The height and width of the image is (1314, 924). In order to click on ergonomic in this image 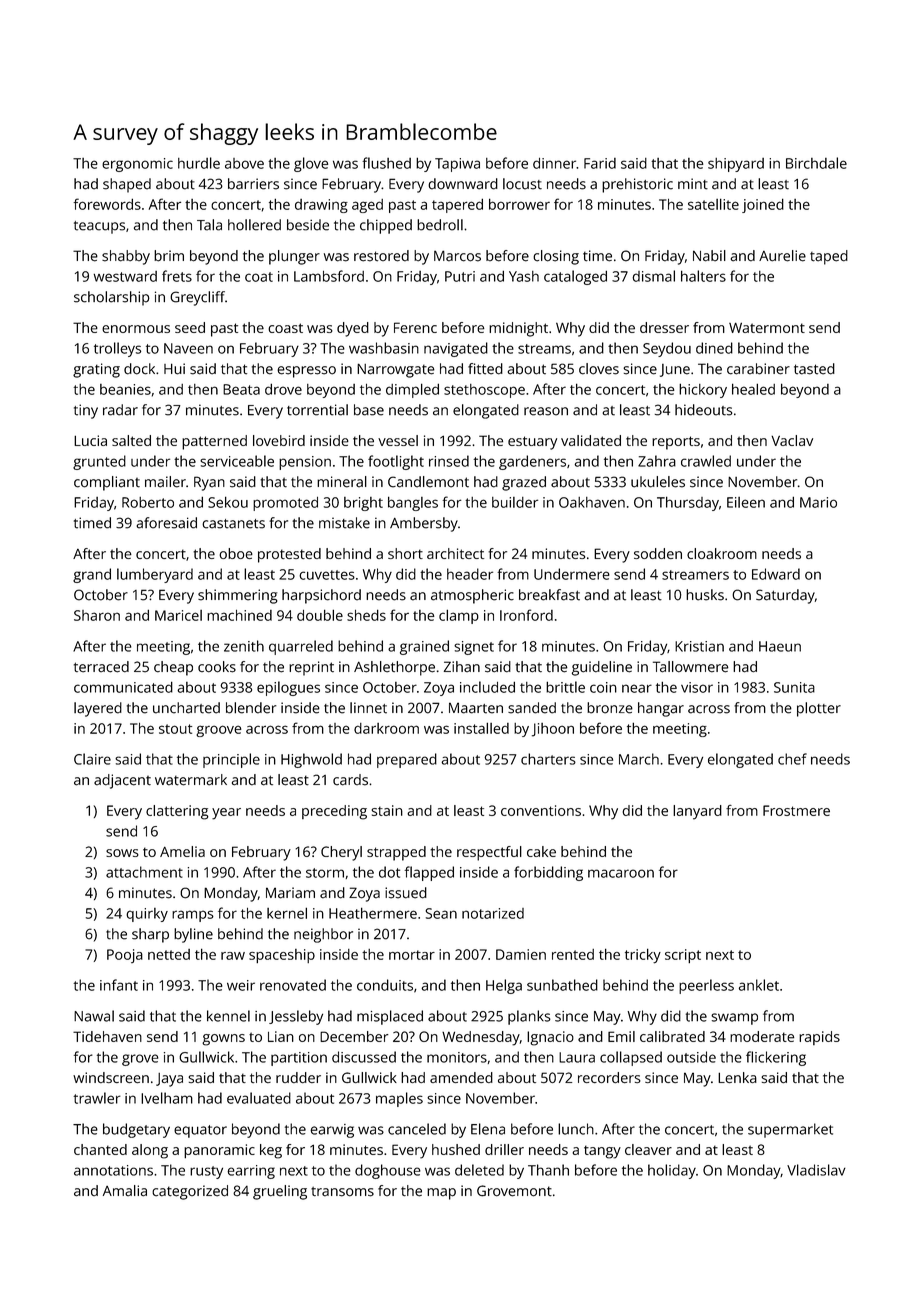, I will do `click(137, 165)`.
